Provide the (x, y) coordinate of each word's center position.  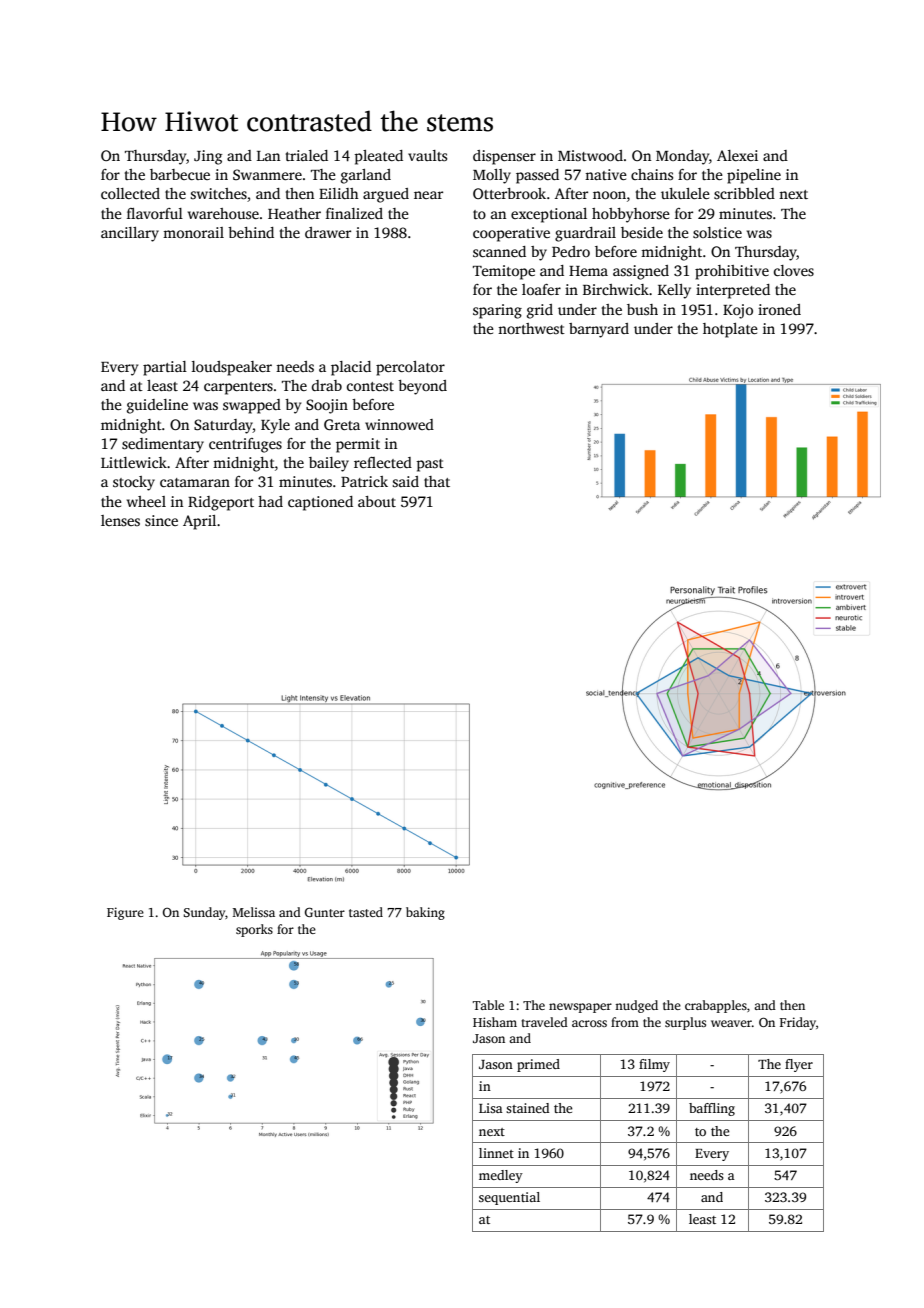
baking (425, 913)
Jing (208, 157)
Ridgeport (221, 503)
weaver (731, 1023)
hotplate (730, 330)
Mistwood (590, 155)
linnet (496, 1153)
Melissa (254, 912)
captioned (320, 503)
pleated (378, 157)
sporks (254, 930)
